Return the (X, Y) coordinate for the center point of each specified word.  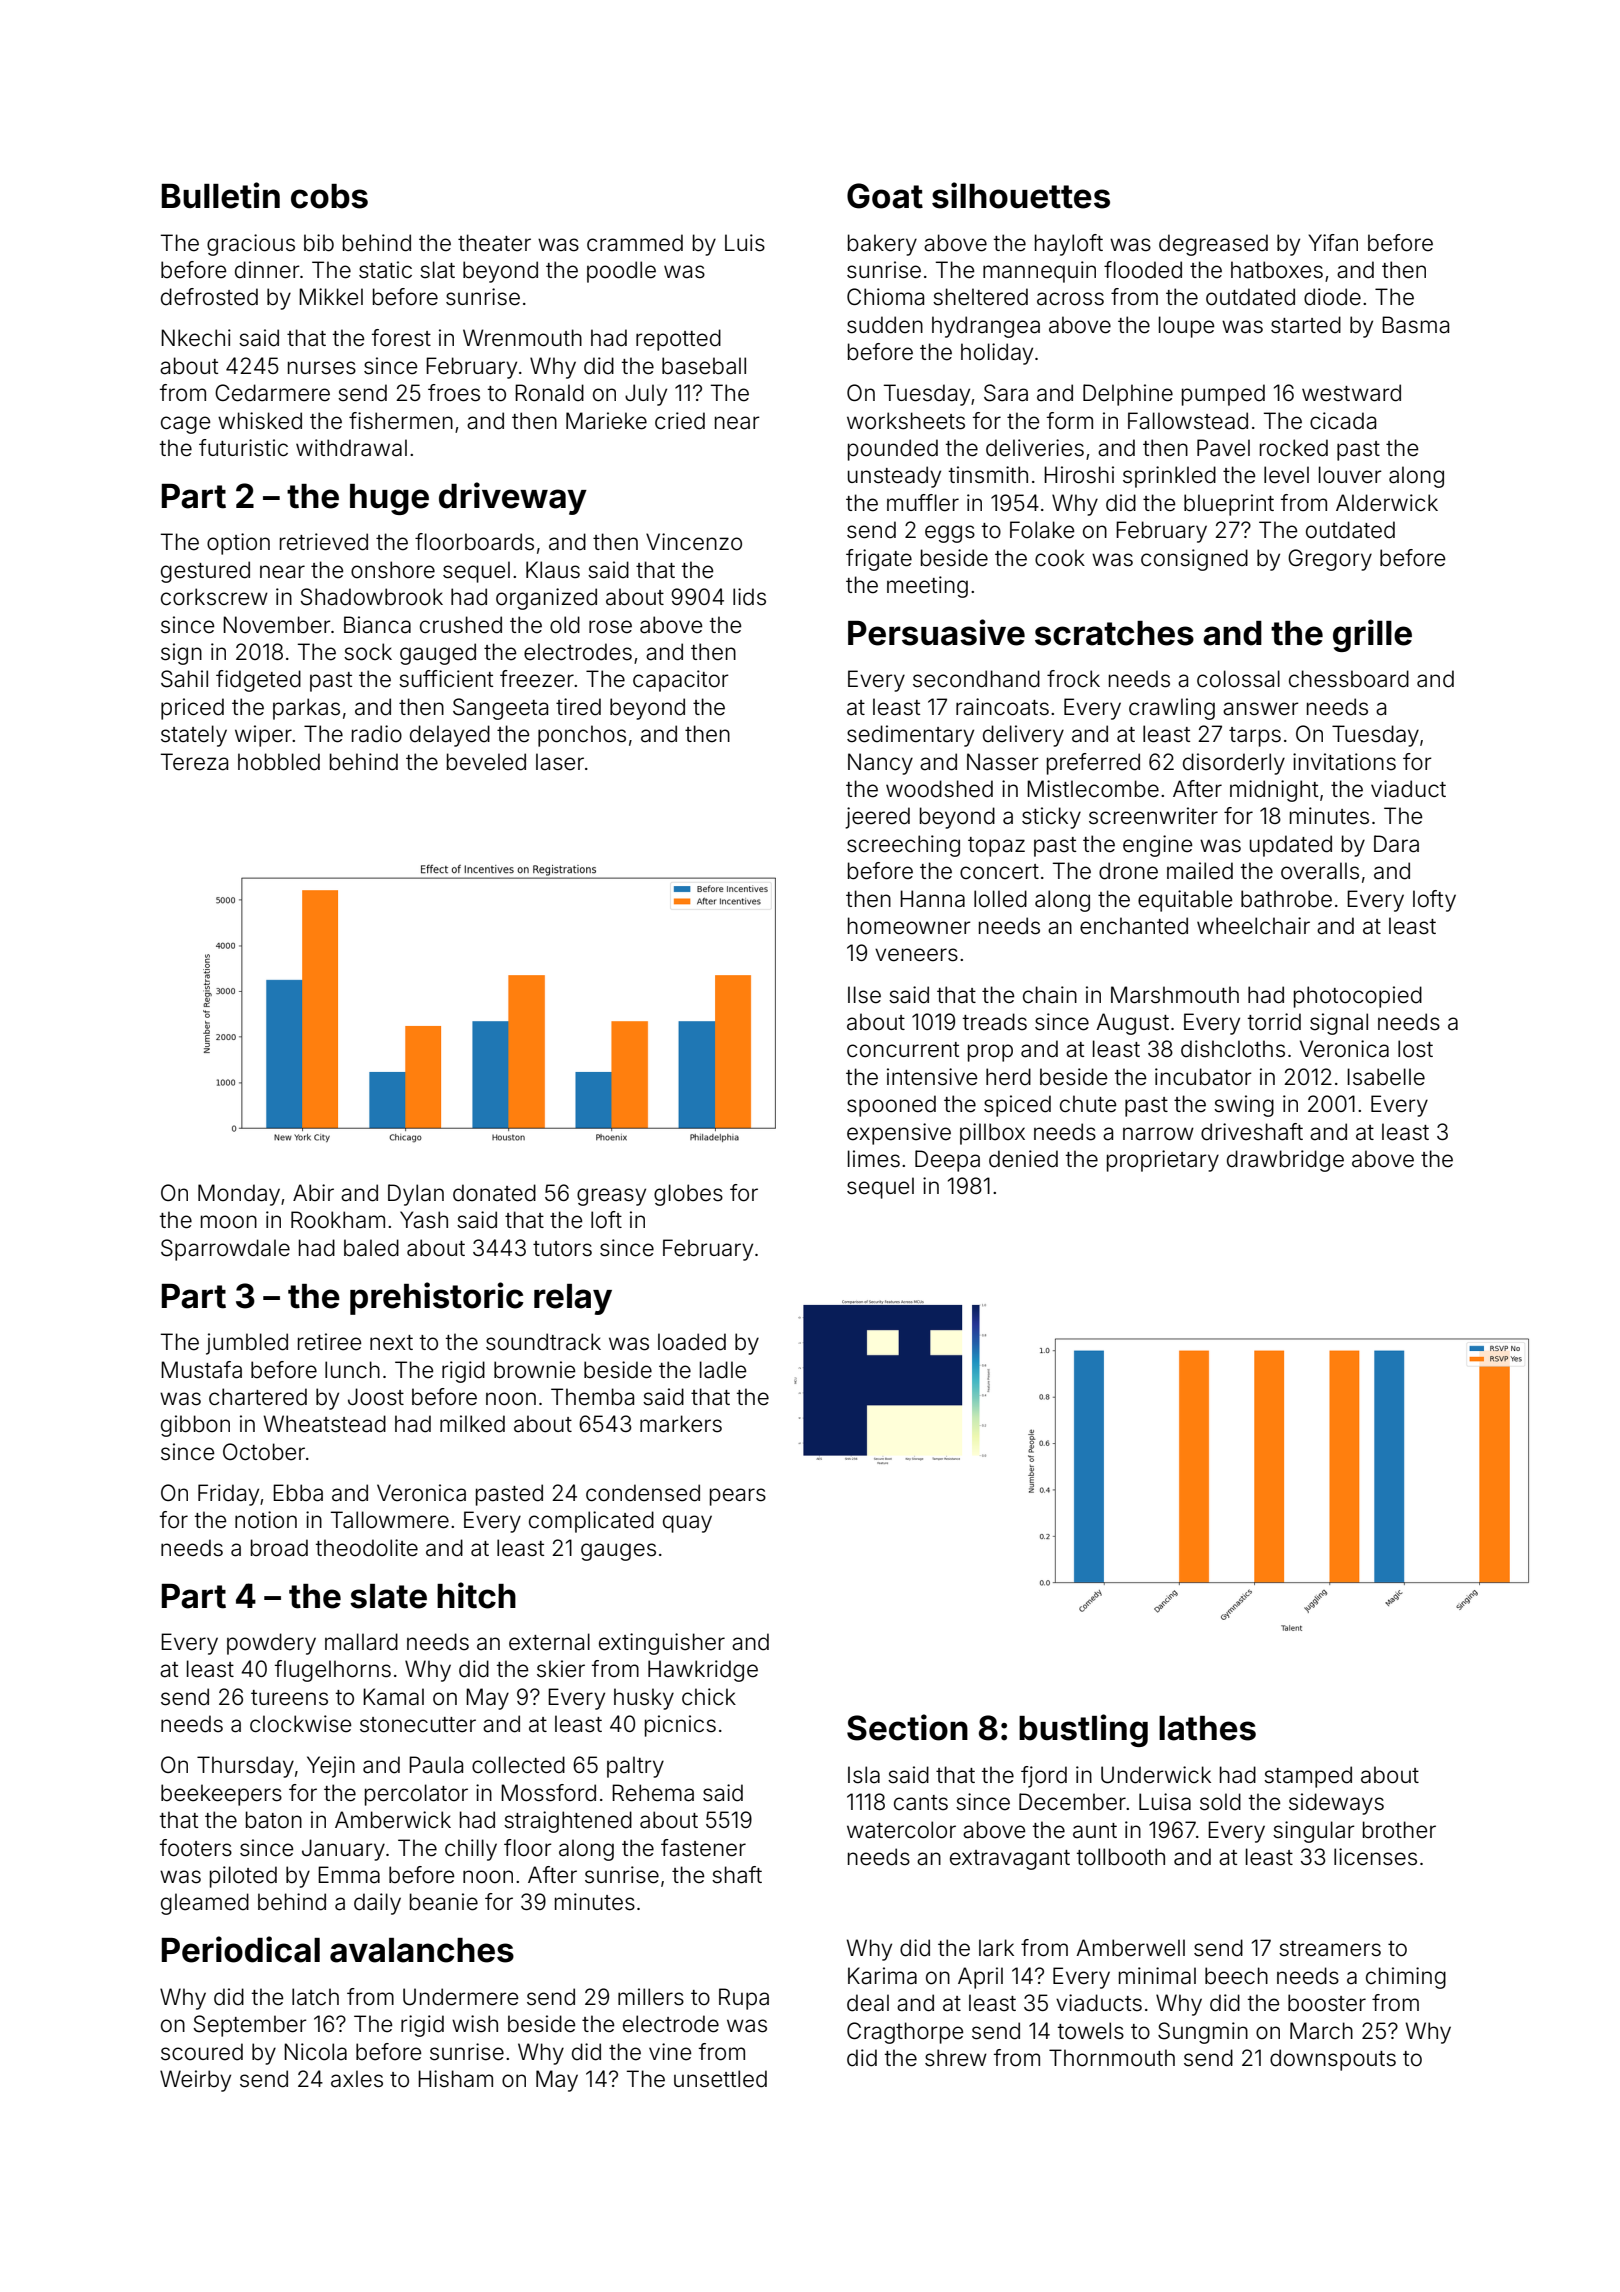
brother (1399, 1830)
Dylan (416, 1195)
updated (1291, 846)
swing (1244, 1106)
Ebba (298, 1493)
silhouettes (1021, 195)
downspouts (1333, 2060)
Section (907, 1727)
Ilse (864, 995)
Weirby (195, 2081)
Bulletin (221, 195)
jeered (877, 818)
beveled (486, 762)
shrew (956, 2058)
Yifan (1333, 243)
